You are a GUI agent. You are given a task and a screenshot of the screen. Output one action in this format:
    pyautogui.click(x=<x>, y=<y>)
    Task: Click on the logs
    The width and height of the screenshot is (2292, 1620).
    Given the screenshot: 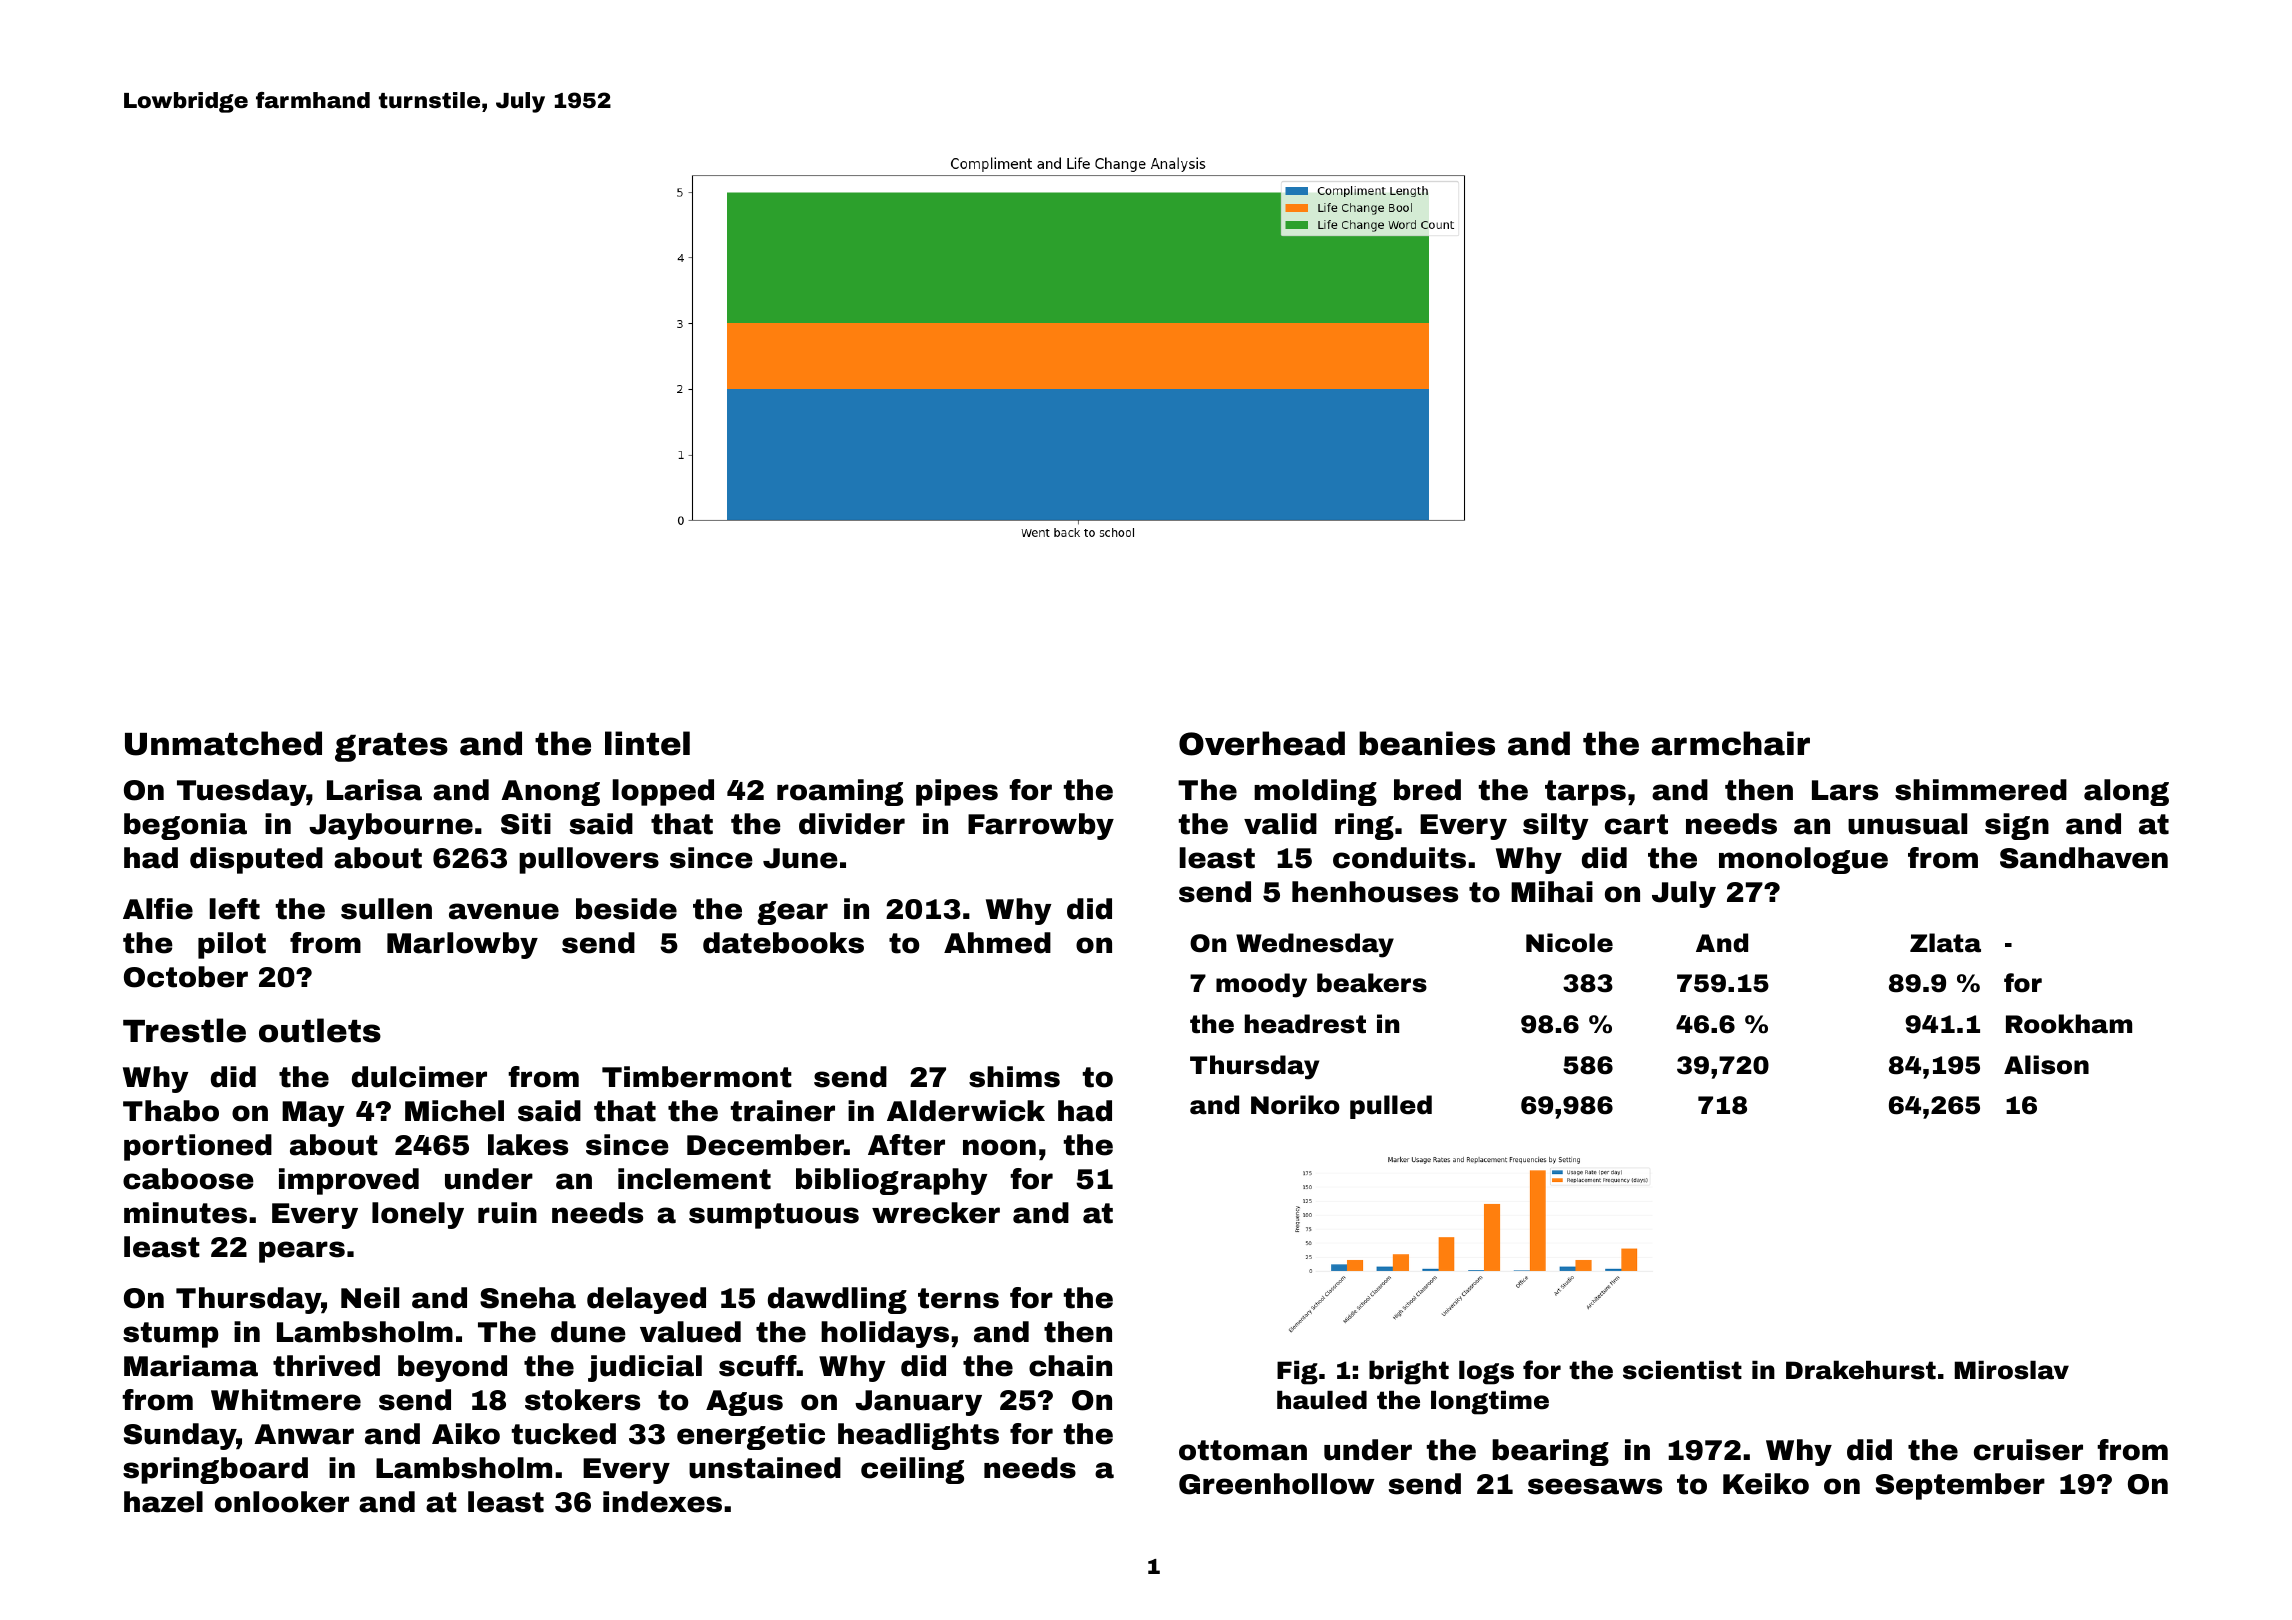 What is the action you would take?
    pyautogui.click(x=1486, y=1373)
